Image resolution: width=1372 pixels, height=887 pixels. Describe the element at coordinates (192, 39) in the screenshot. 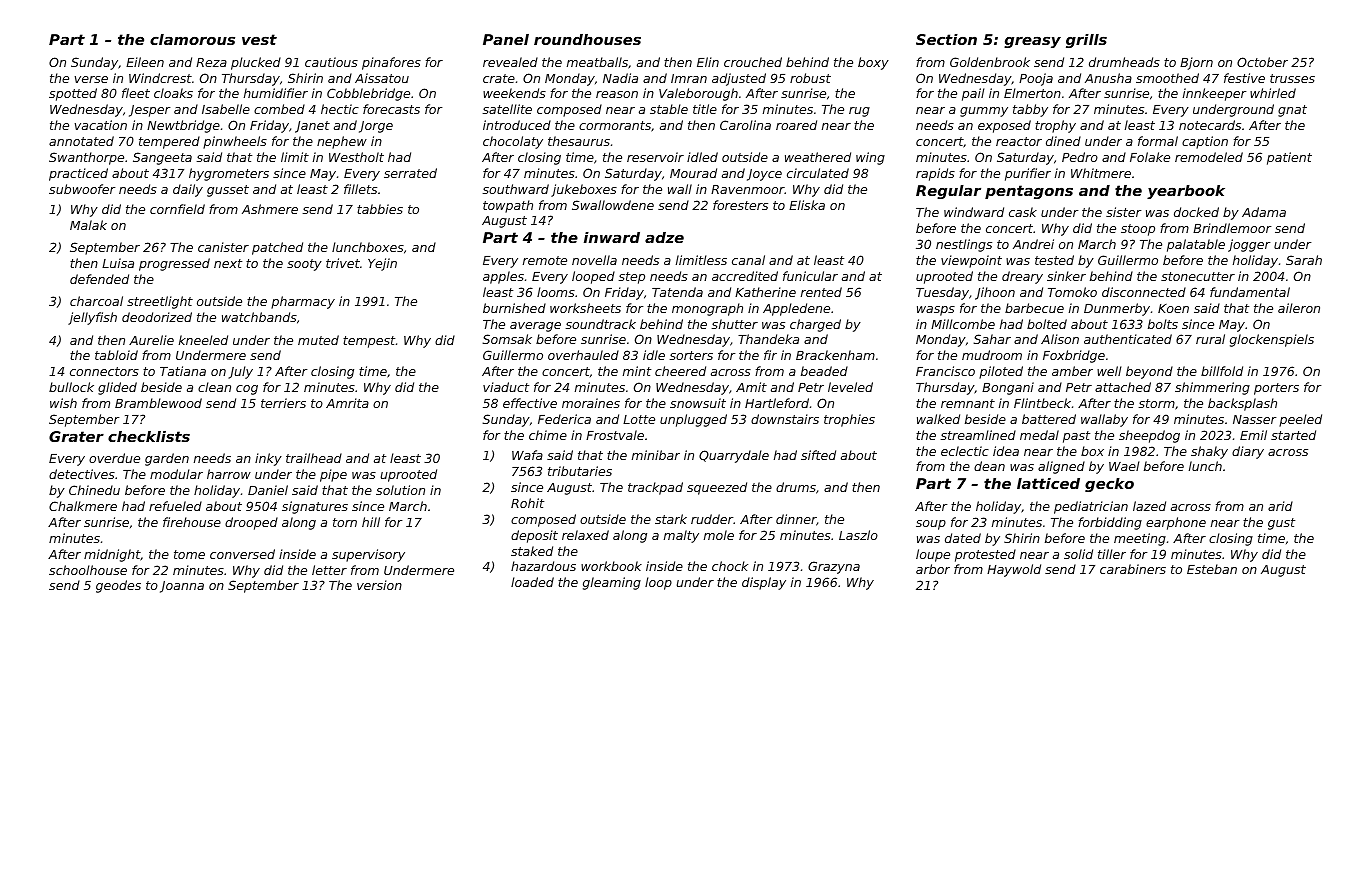

I see `clamorous` at that location.
